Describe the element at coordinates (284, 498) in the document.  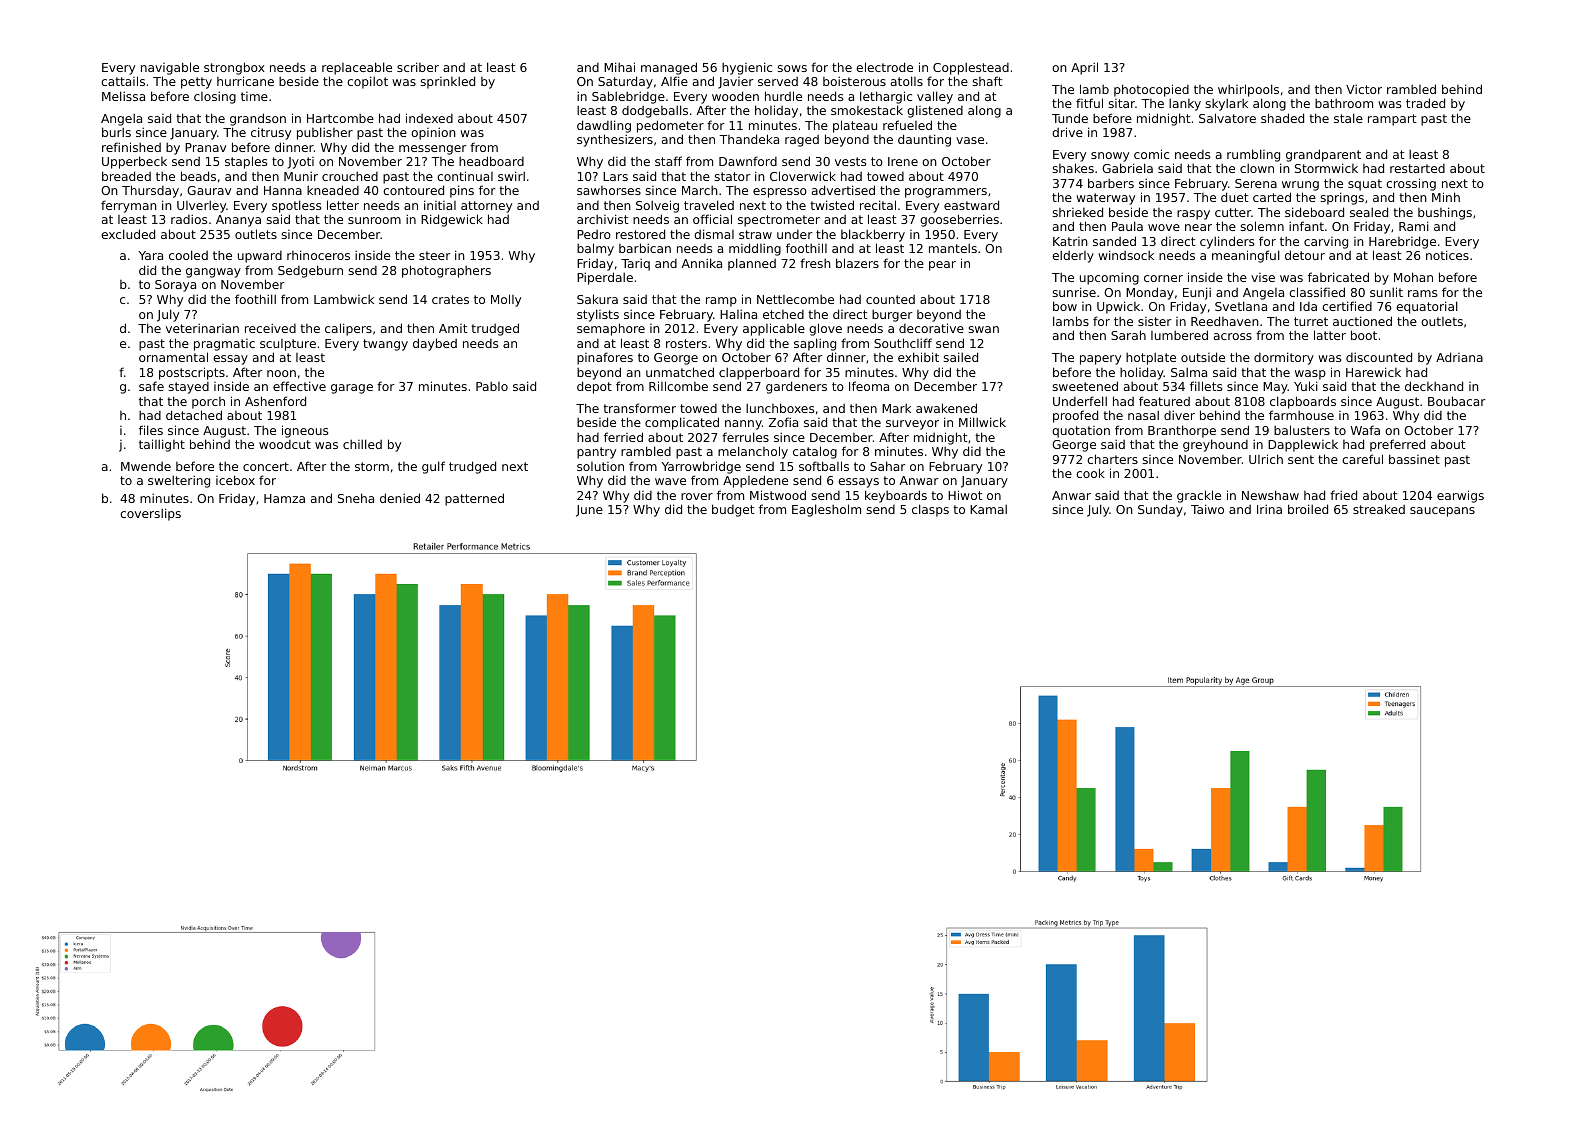
I see `Hamza` at that location.
